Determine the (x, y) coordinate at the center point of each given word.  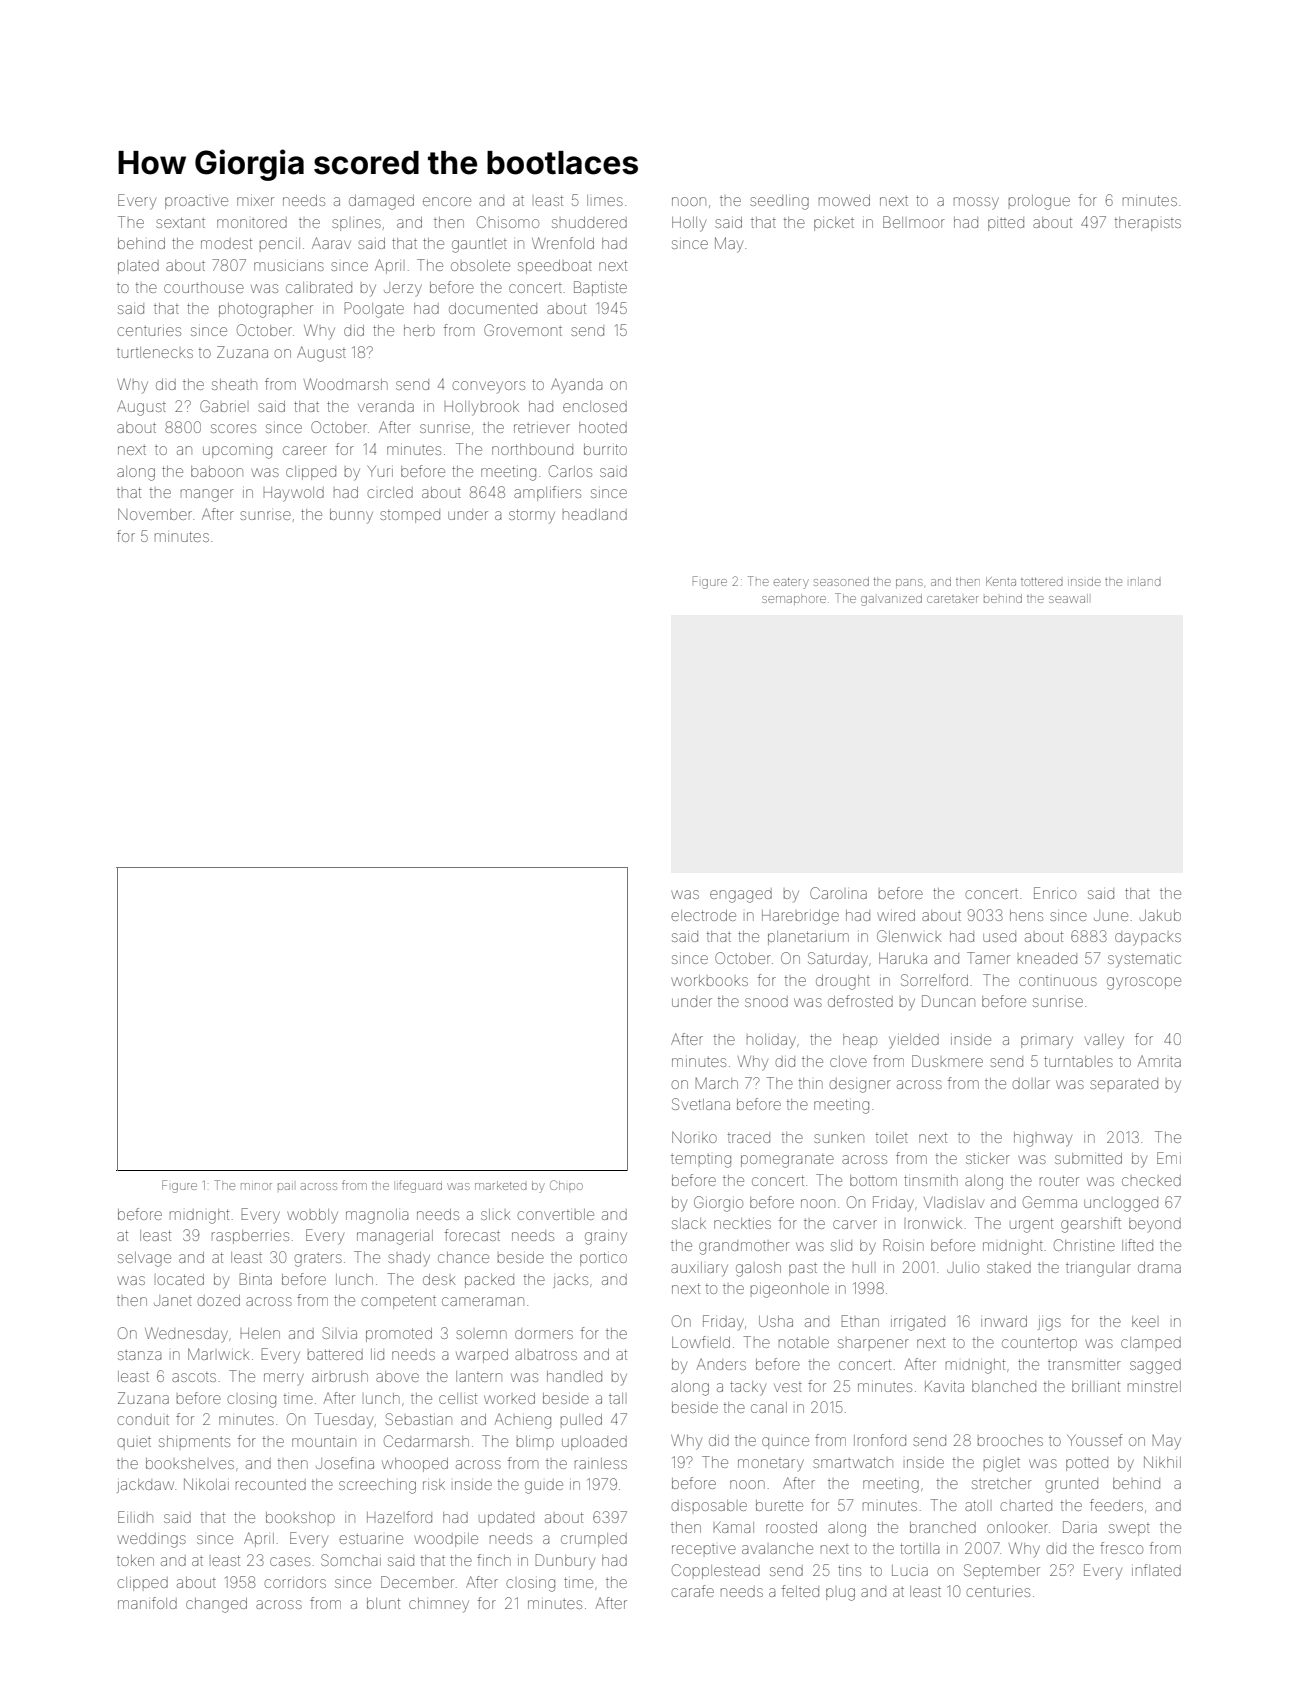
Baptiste (600, 288)
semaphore (794, 600)
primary (1047, 1042)
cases (290, 1561)
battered (335, 1354)
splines (356, 225)
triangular (1098, 1270)
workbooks (709, 980)
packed (489, 1281)
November (155, 514)
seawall (1068, 598)
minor (256, 1186)
